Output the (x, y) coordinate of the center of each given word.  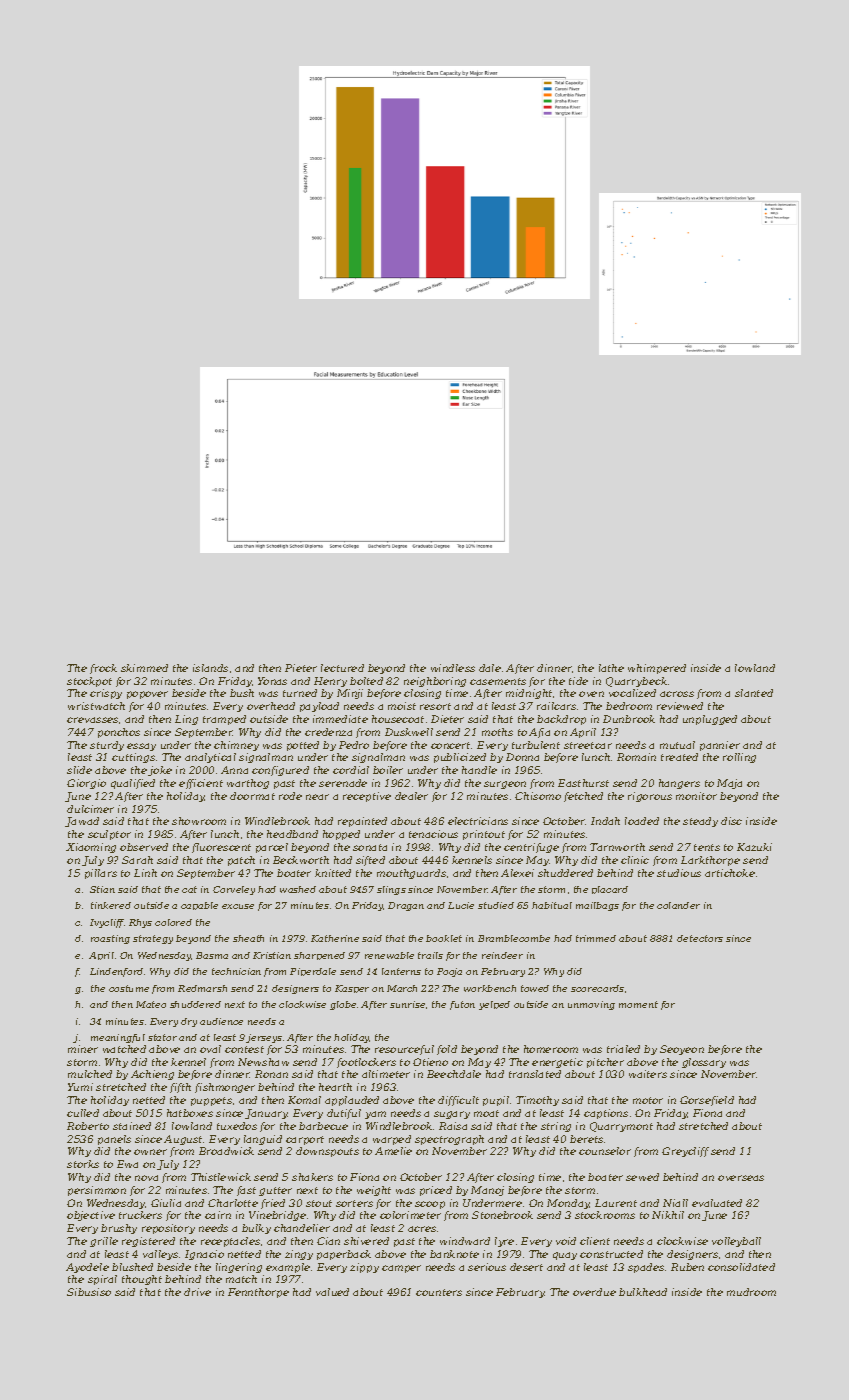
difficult (458, 1101)
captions (606, 1114)
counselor (605, 1151)
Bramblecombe (514, 938)
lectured (342, 668)
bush (242, 693)
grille (104, 1242)
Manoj (487, 1191)
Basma (212, 955)
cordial (351, 770)
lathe (611, 668)
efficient (201, 784)
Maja (729, 784)
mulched (90, 1074)
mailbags (597, 906)
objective (91, 1216)
